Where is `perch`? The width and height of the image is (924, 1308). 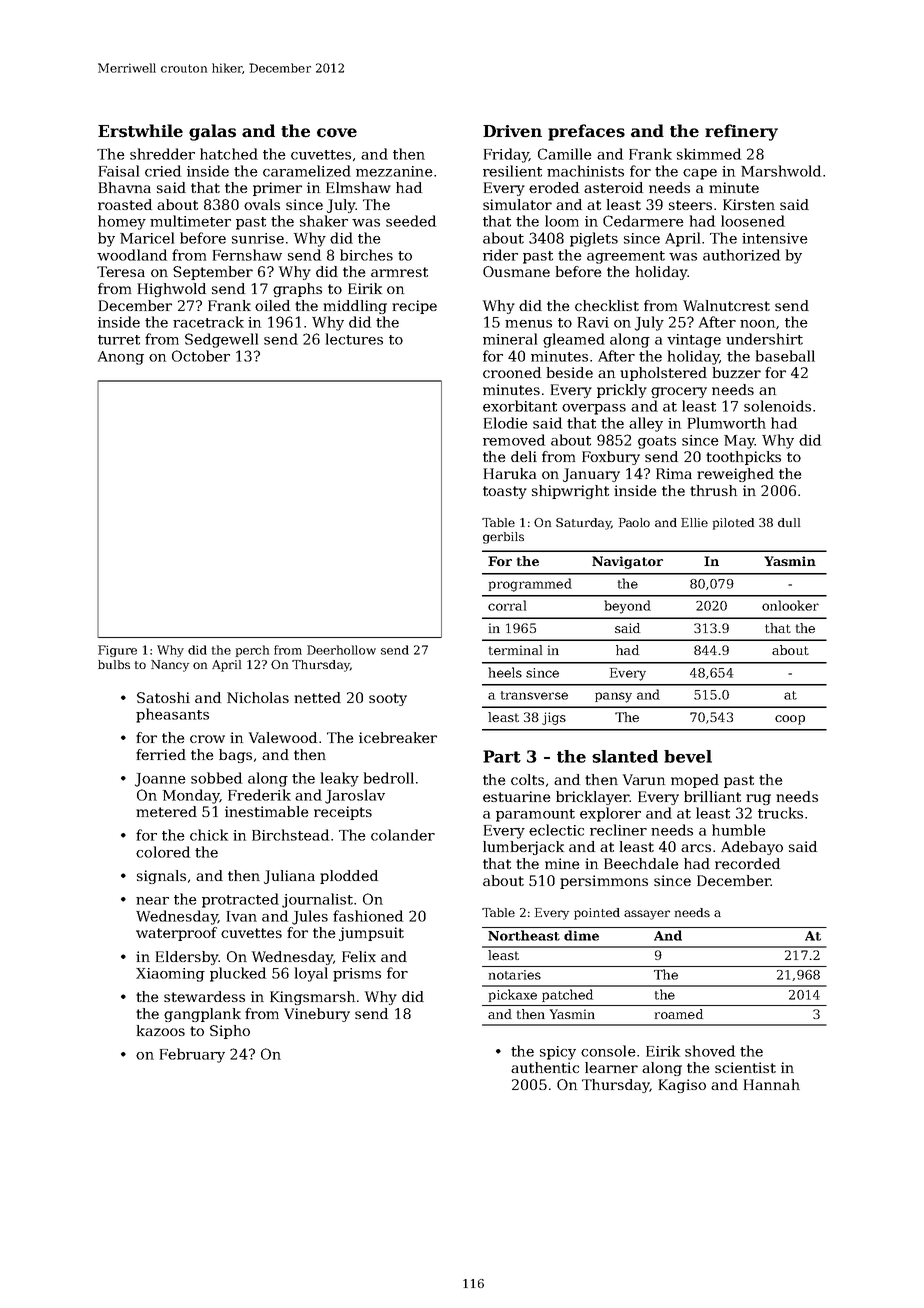 perch is located at coordinates (252, 651).
